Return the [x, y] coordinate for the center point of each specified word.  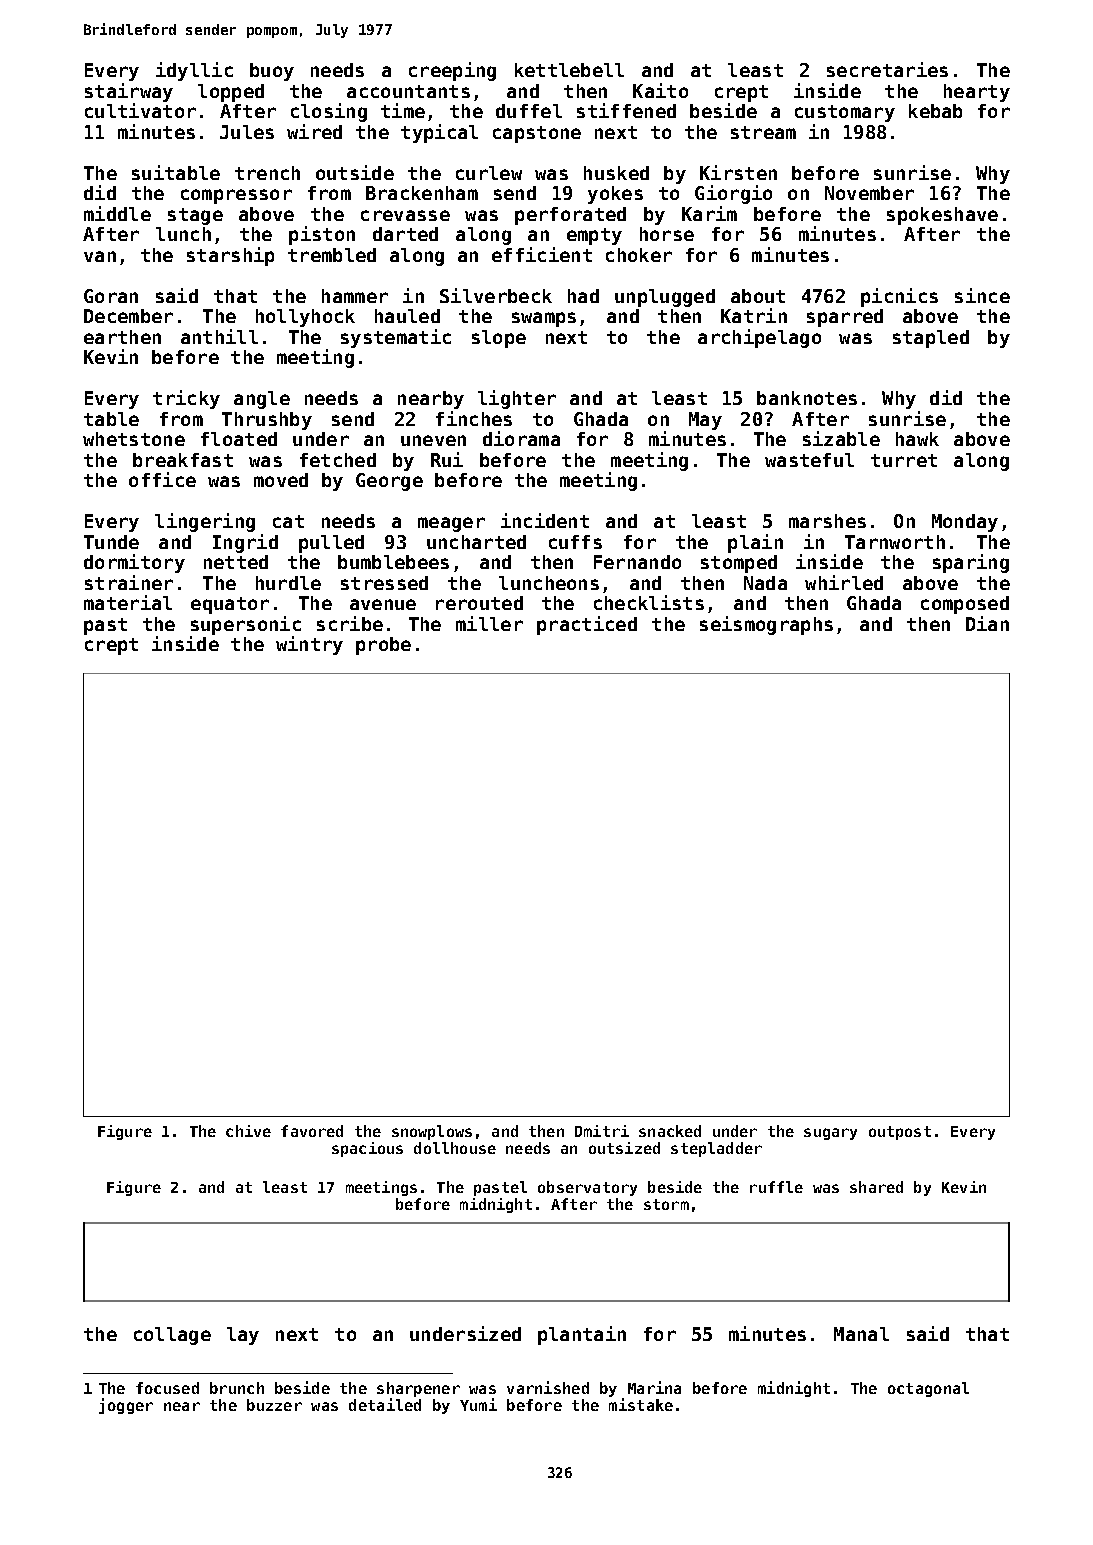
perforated [570, 216]
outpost [900, 1133]
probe [383, 646]
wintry [309, 645]
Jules [247, 132]
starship [230, 256]
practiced [587, 625]
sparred [845, 318]
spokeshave [942, 216]
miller [489, 623]
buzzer [274, 1405]
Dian [987, 623]
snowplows [432, 1132]
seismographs [766, 625]
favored [312, 1131]
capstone [537, 134]
